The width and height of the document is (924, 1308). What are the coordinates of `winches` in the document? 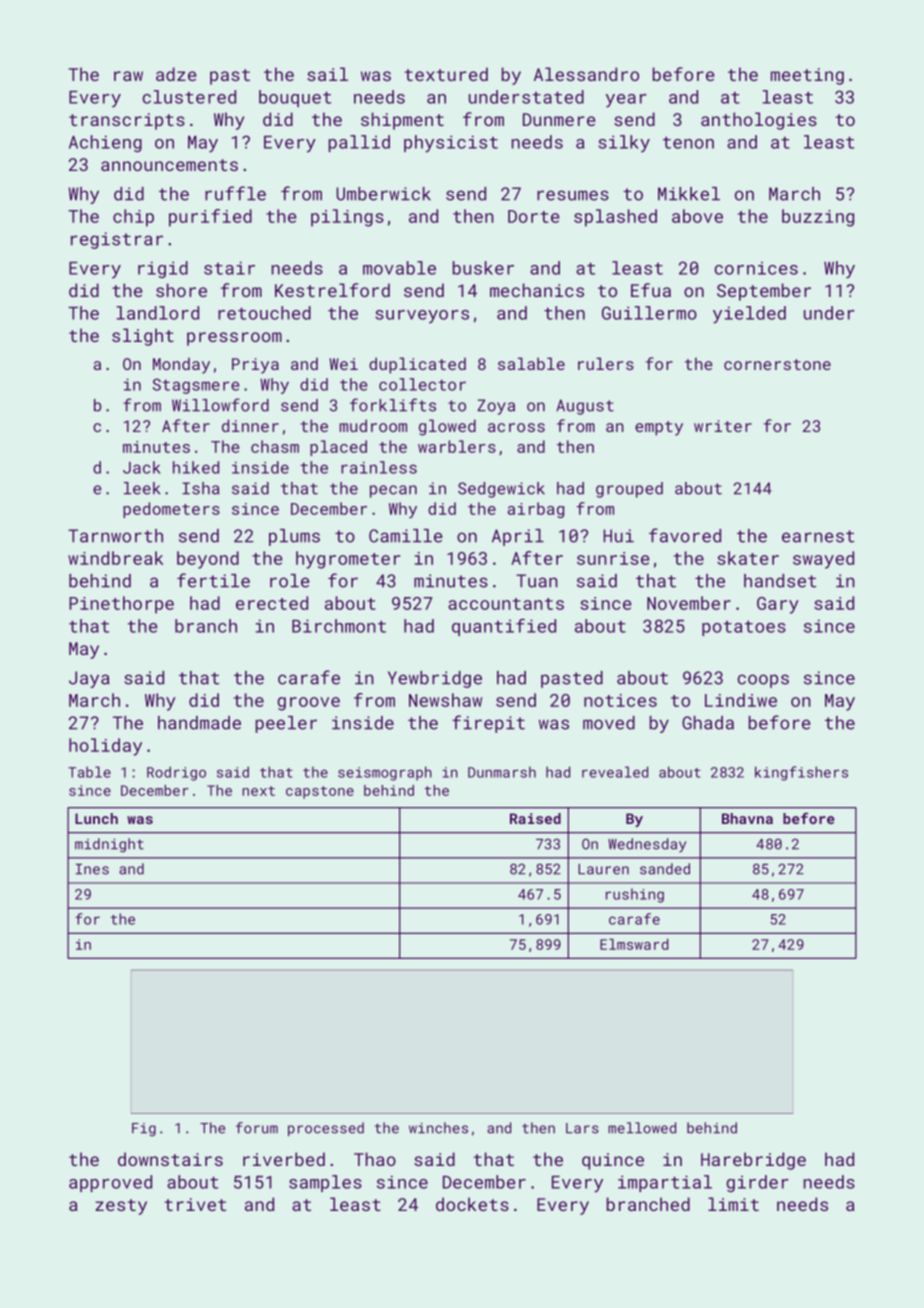 It's located at (438, 1128).
